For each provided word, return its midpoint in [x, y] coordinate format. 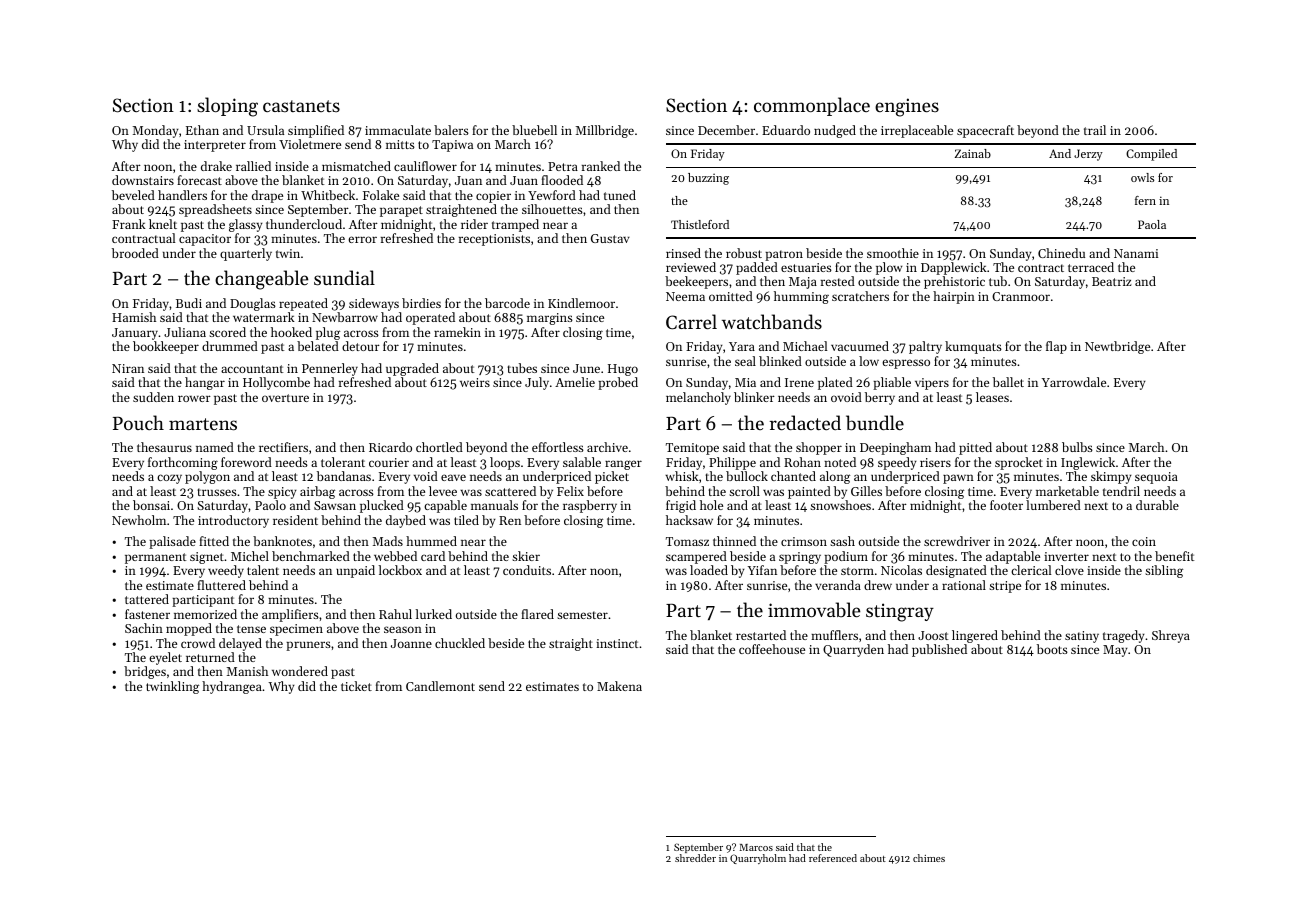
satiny [1082, 637]
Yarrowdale [1074, 382]
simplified [316, 131]
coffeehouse [772, 649]
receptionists [494, 240]
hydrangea [232, 687]
